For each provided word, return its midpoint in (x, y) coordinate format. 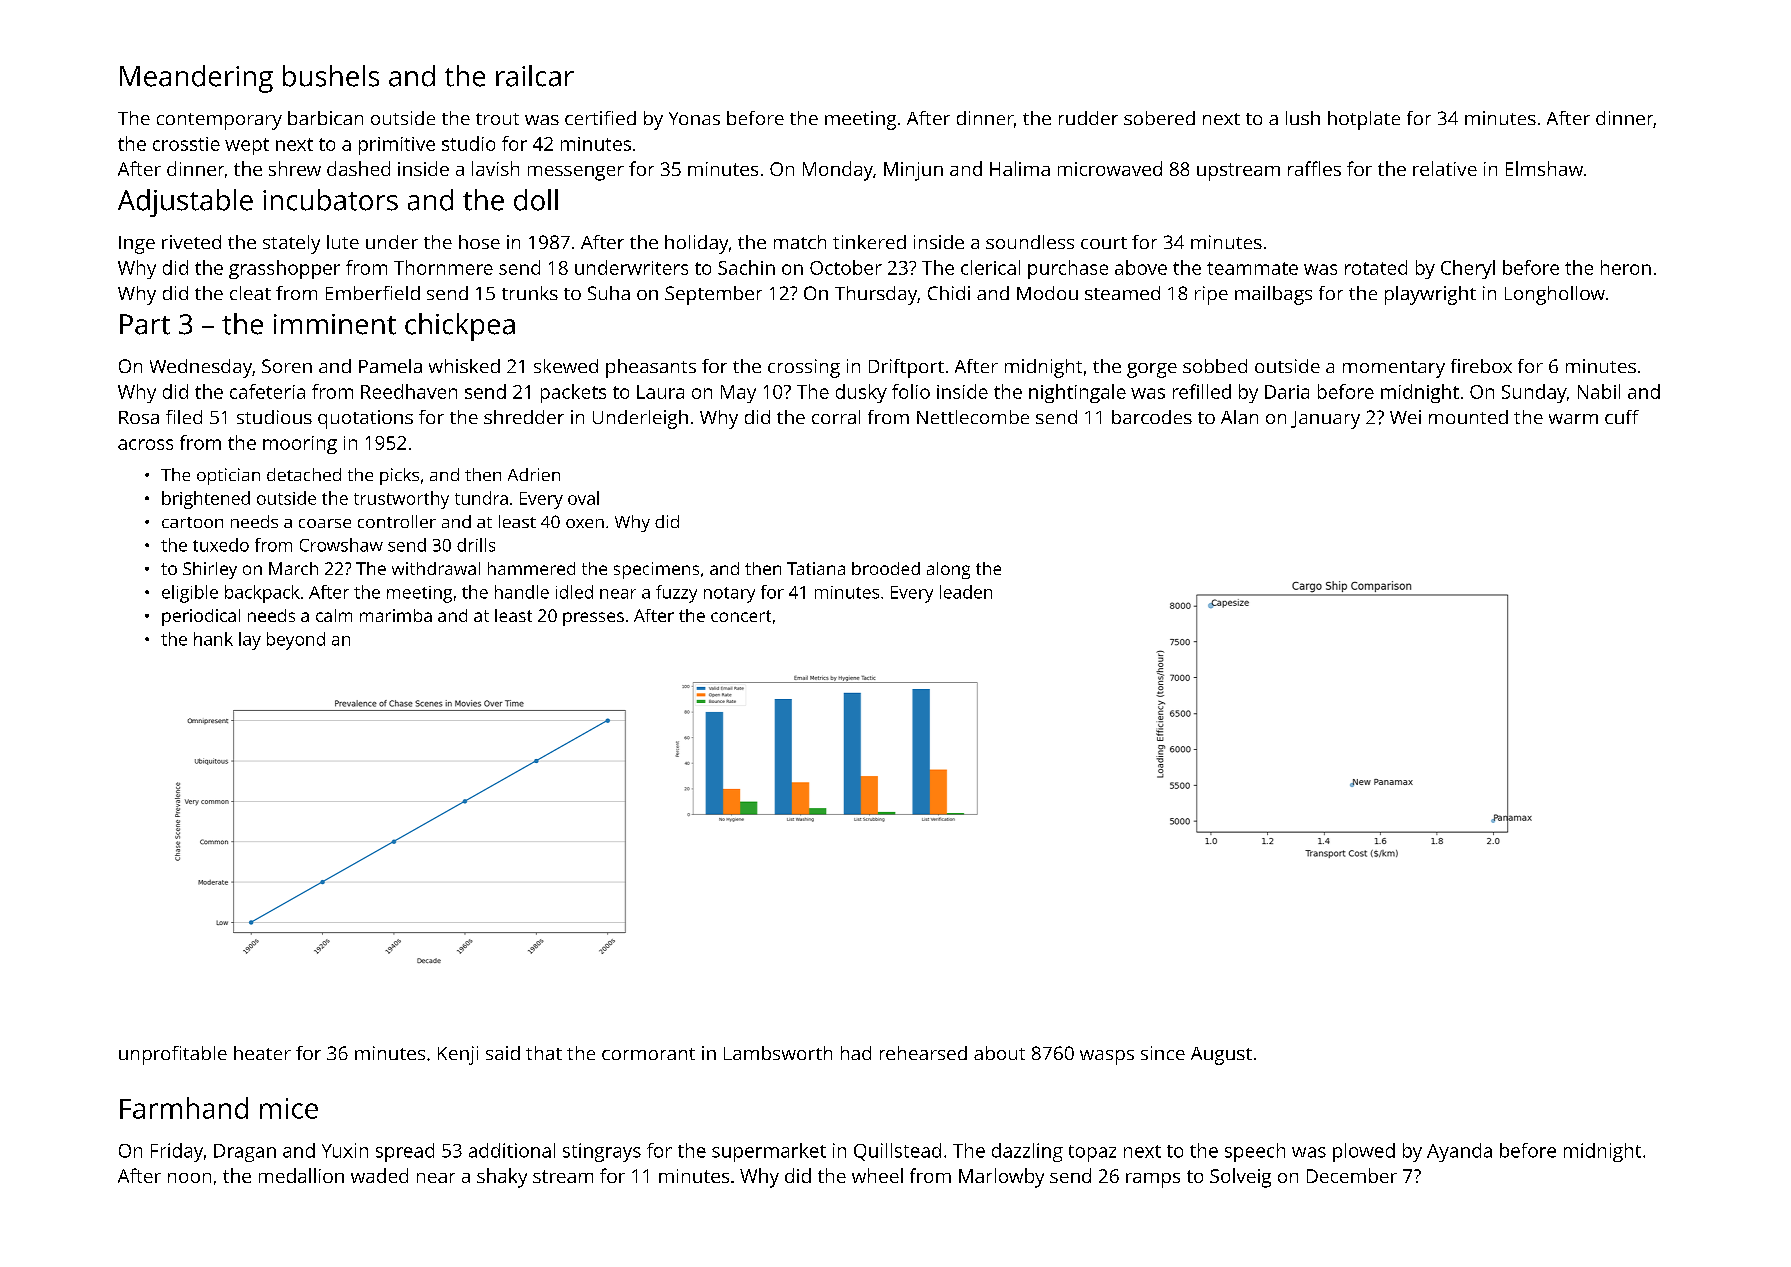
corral (836, 417)
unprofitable (173, 1055)
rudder (1088, 118)
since (1163, 1053)
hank (213, 639)
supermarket (769, 1152)
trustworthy (401, 500)
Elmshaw (1544, 168)
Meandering (196, 79)
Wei (1405, 417)
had (856, 1053)
